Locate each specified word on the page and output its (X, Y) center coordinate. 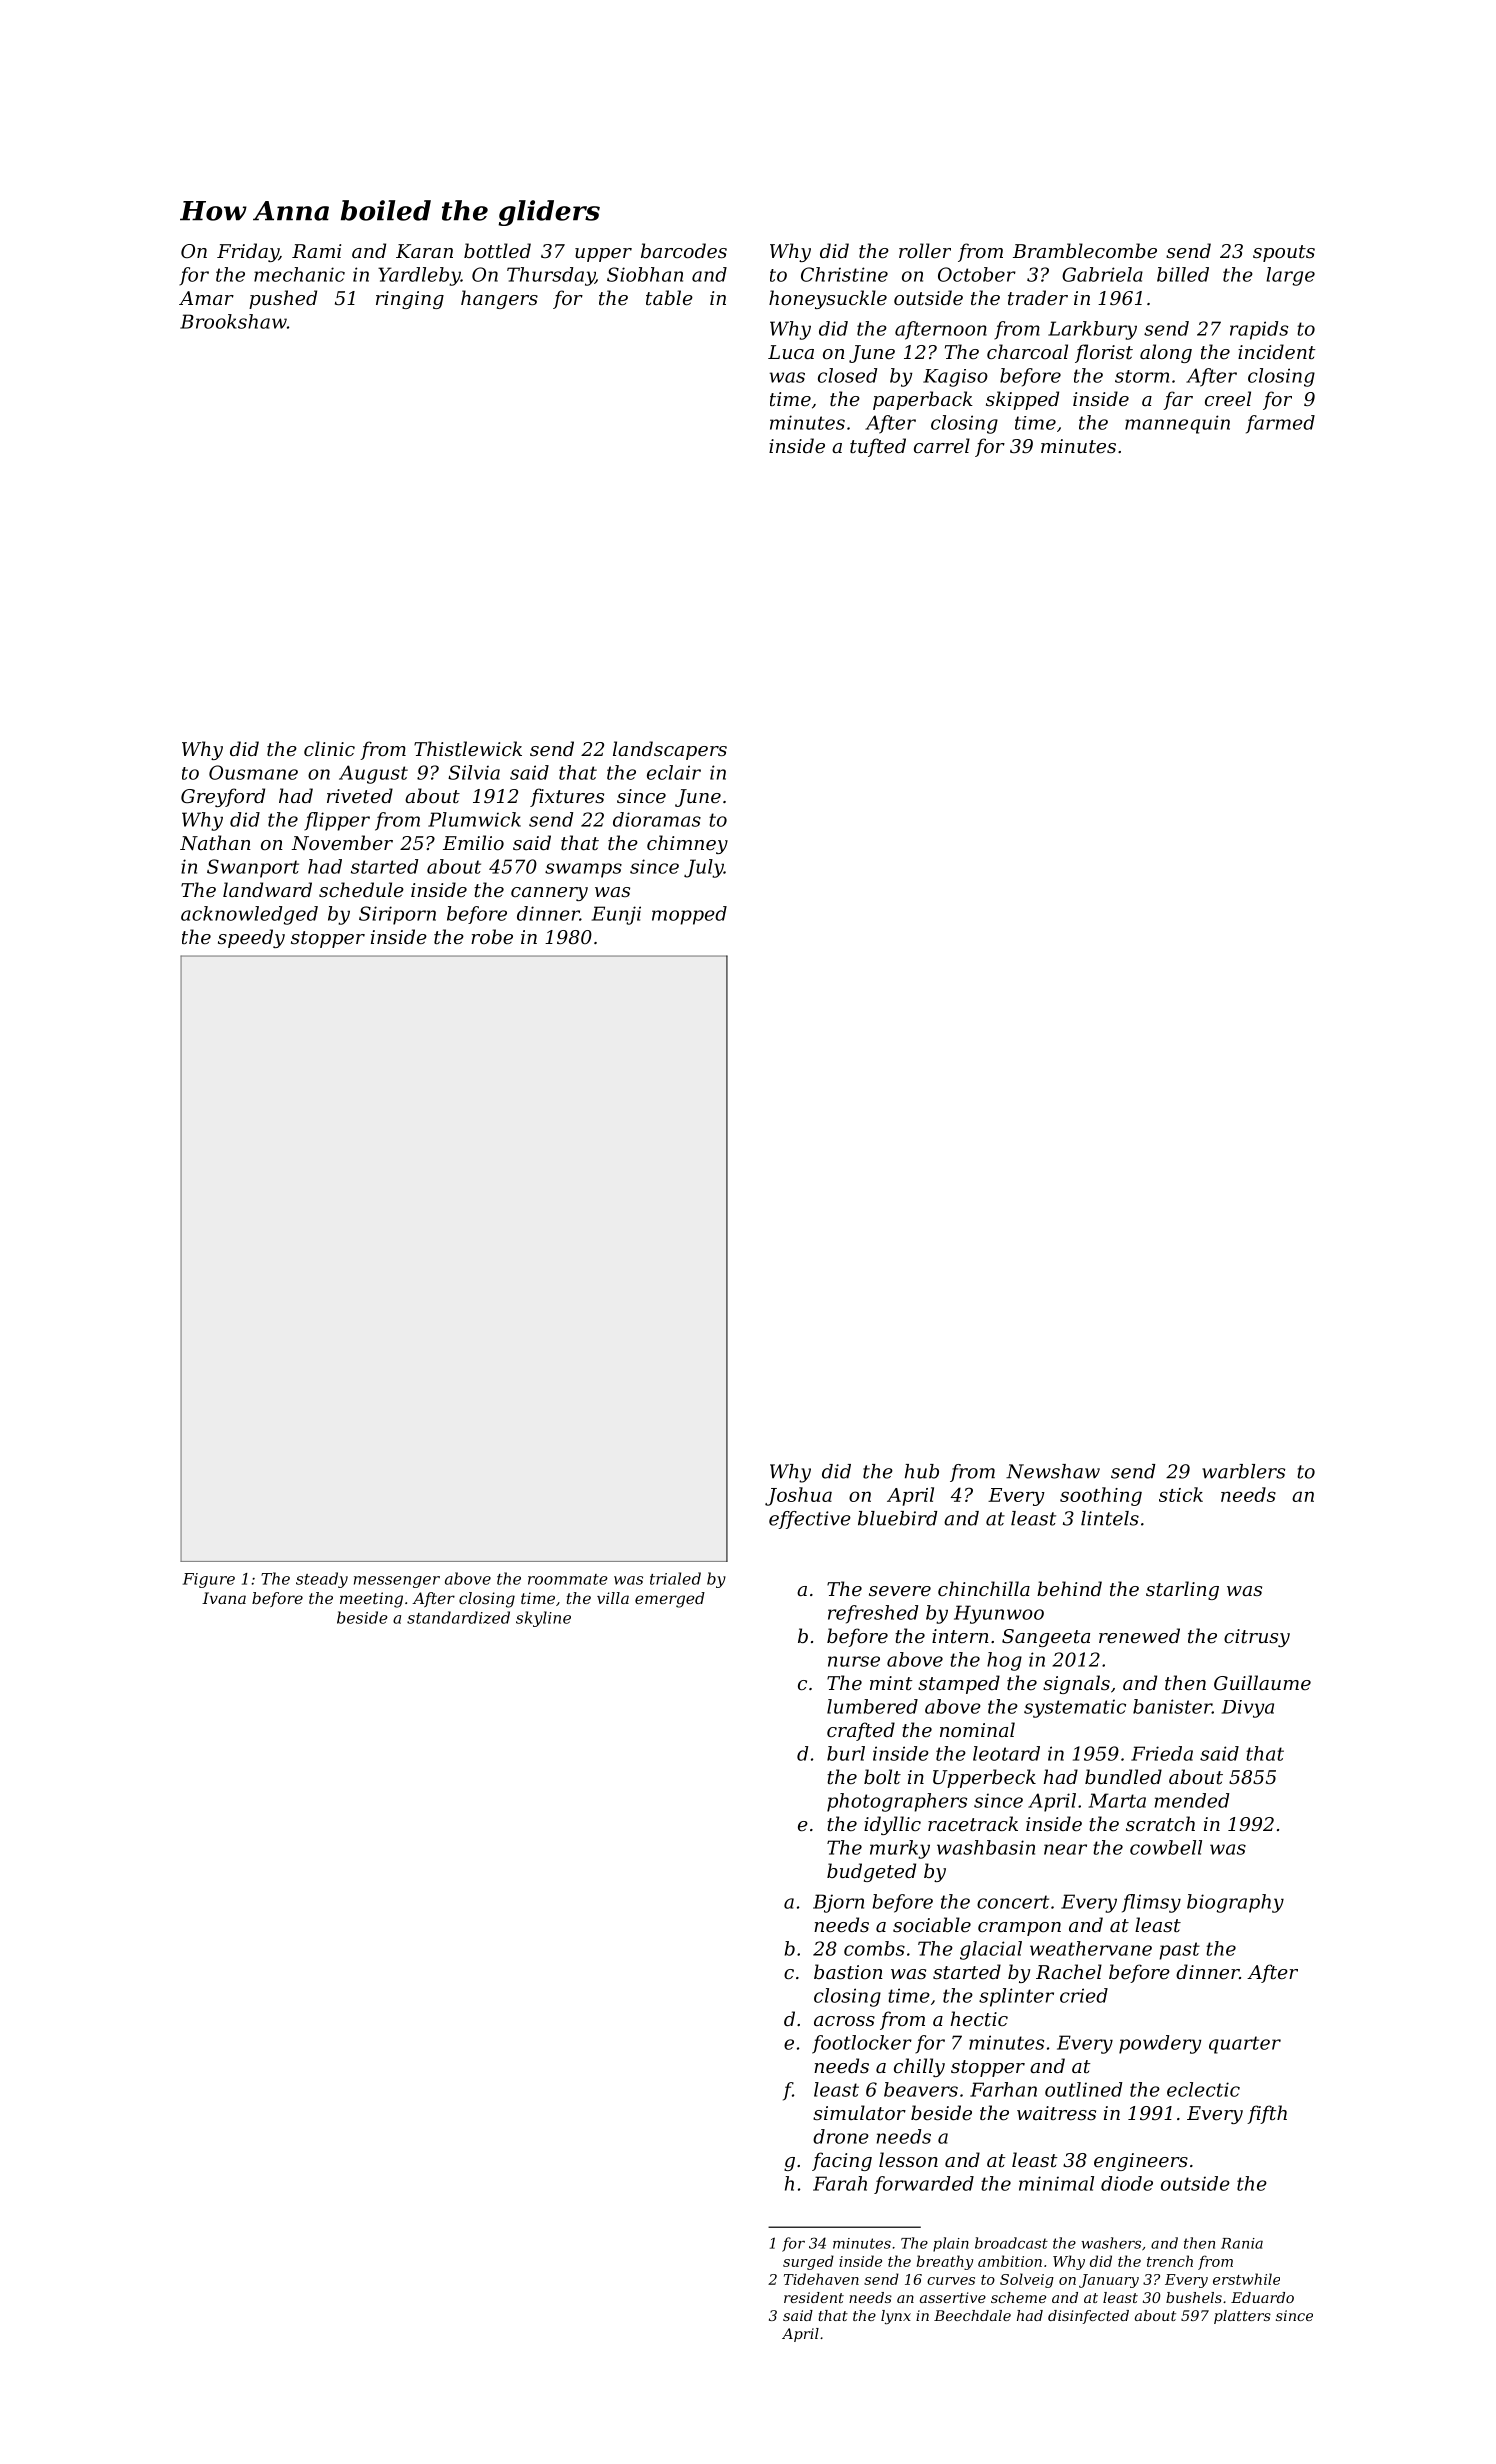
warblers (1243, 1471)
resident (814, 2297)
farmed (1280, 424)
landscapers (670, 750)
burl (846, 1753)
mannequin (1177, 424)
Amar (206, 298)
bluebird (897, 1518)
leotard (1006, 1753)
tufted (878, 447)
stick (1181, 1494)
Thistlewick (468, 748)
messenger (397, 1582)
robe (492, 936)
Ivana (224, 1598)
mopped (689, 915)
